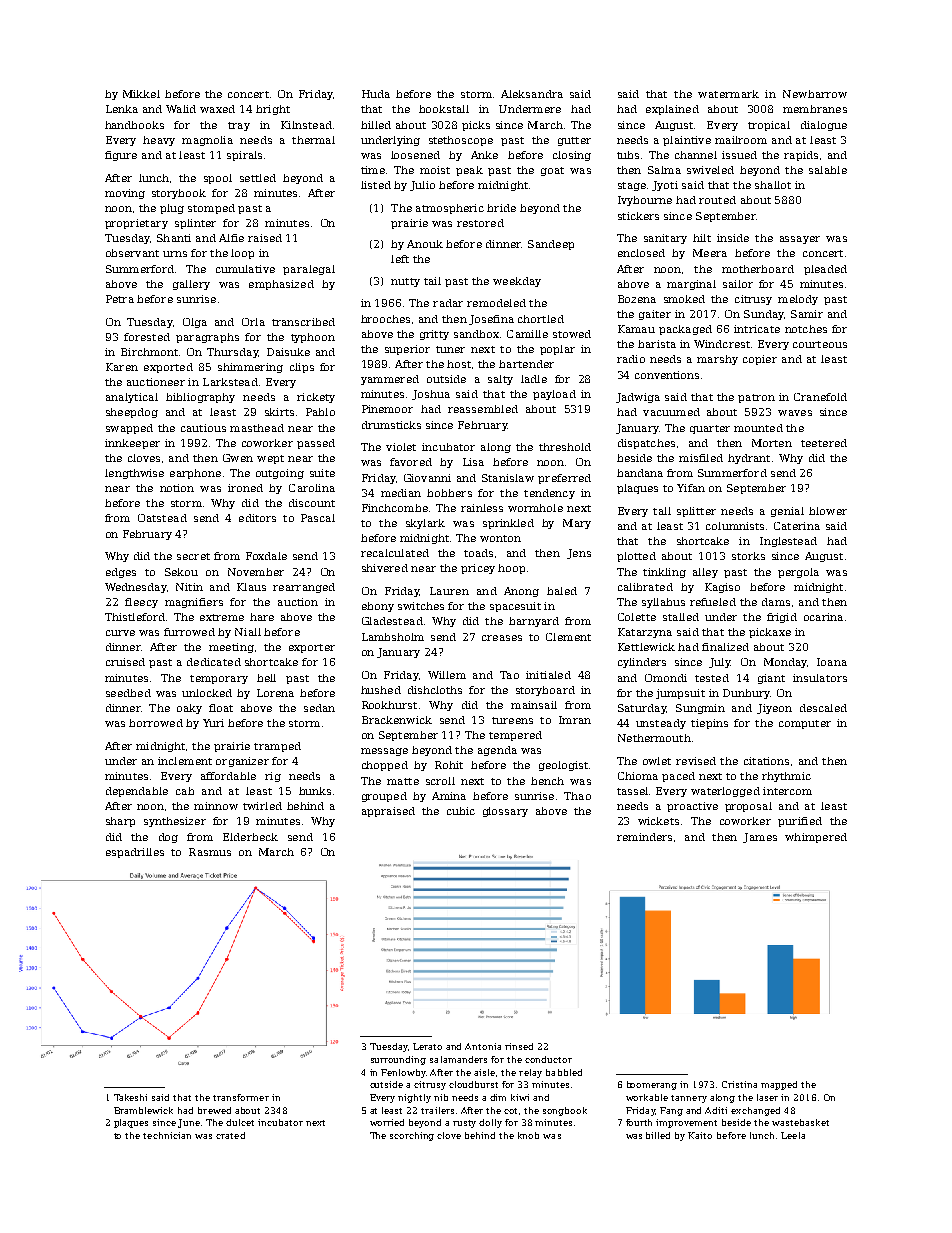 The image size is (952, 1233). I want to click on hydrant, so click(749, 459).
